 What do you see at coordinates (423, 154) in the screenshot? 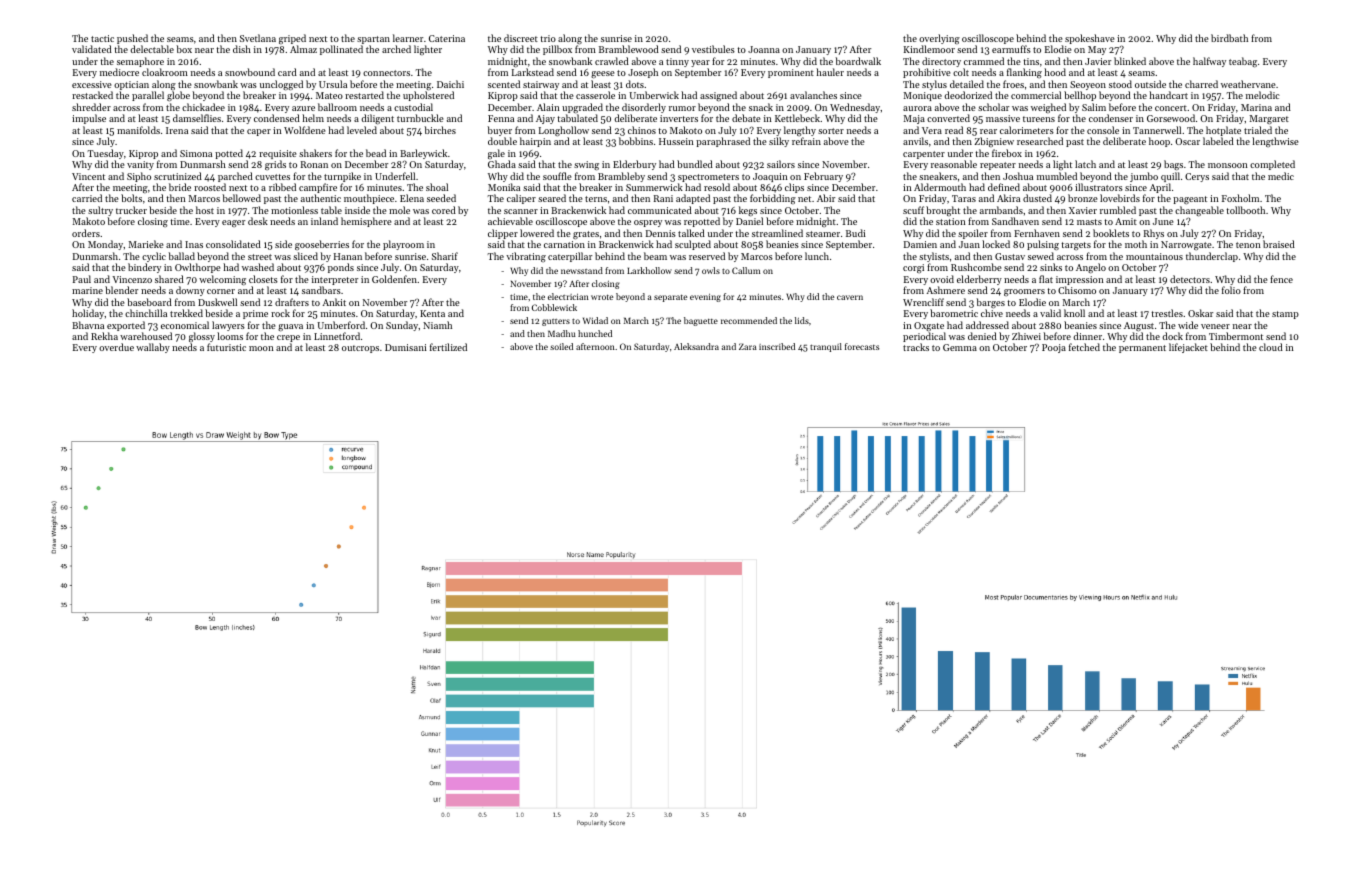
I see `Barleywick` at bounding box center [423, 154].
